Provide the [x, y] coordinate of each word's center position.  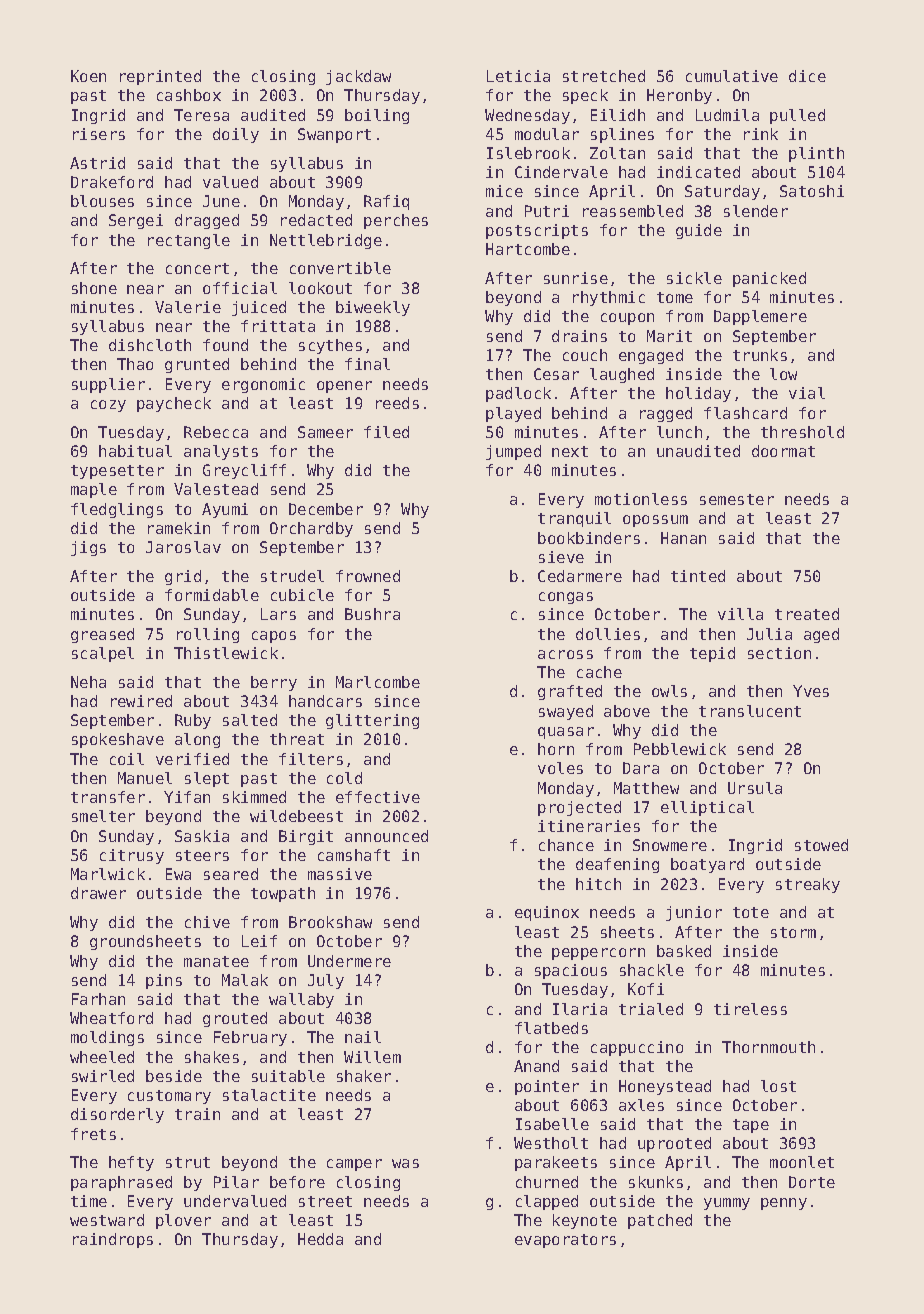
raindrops [113, 1240]
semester [737, 499]
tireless [750, 1009]
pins [164, 981]
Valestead [216, 489]
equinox [547, 913]
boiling [377, 116]
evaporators [565, 1241]
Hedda [320, 1239]
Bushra [372, 614]
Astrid [97, 163]
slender [756, 211]
